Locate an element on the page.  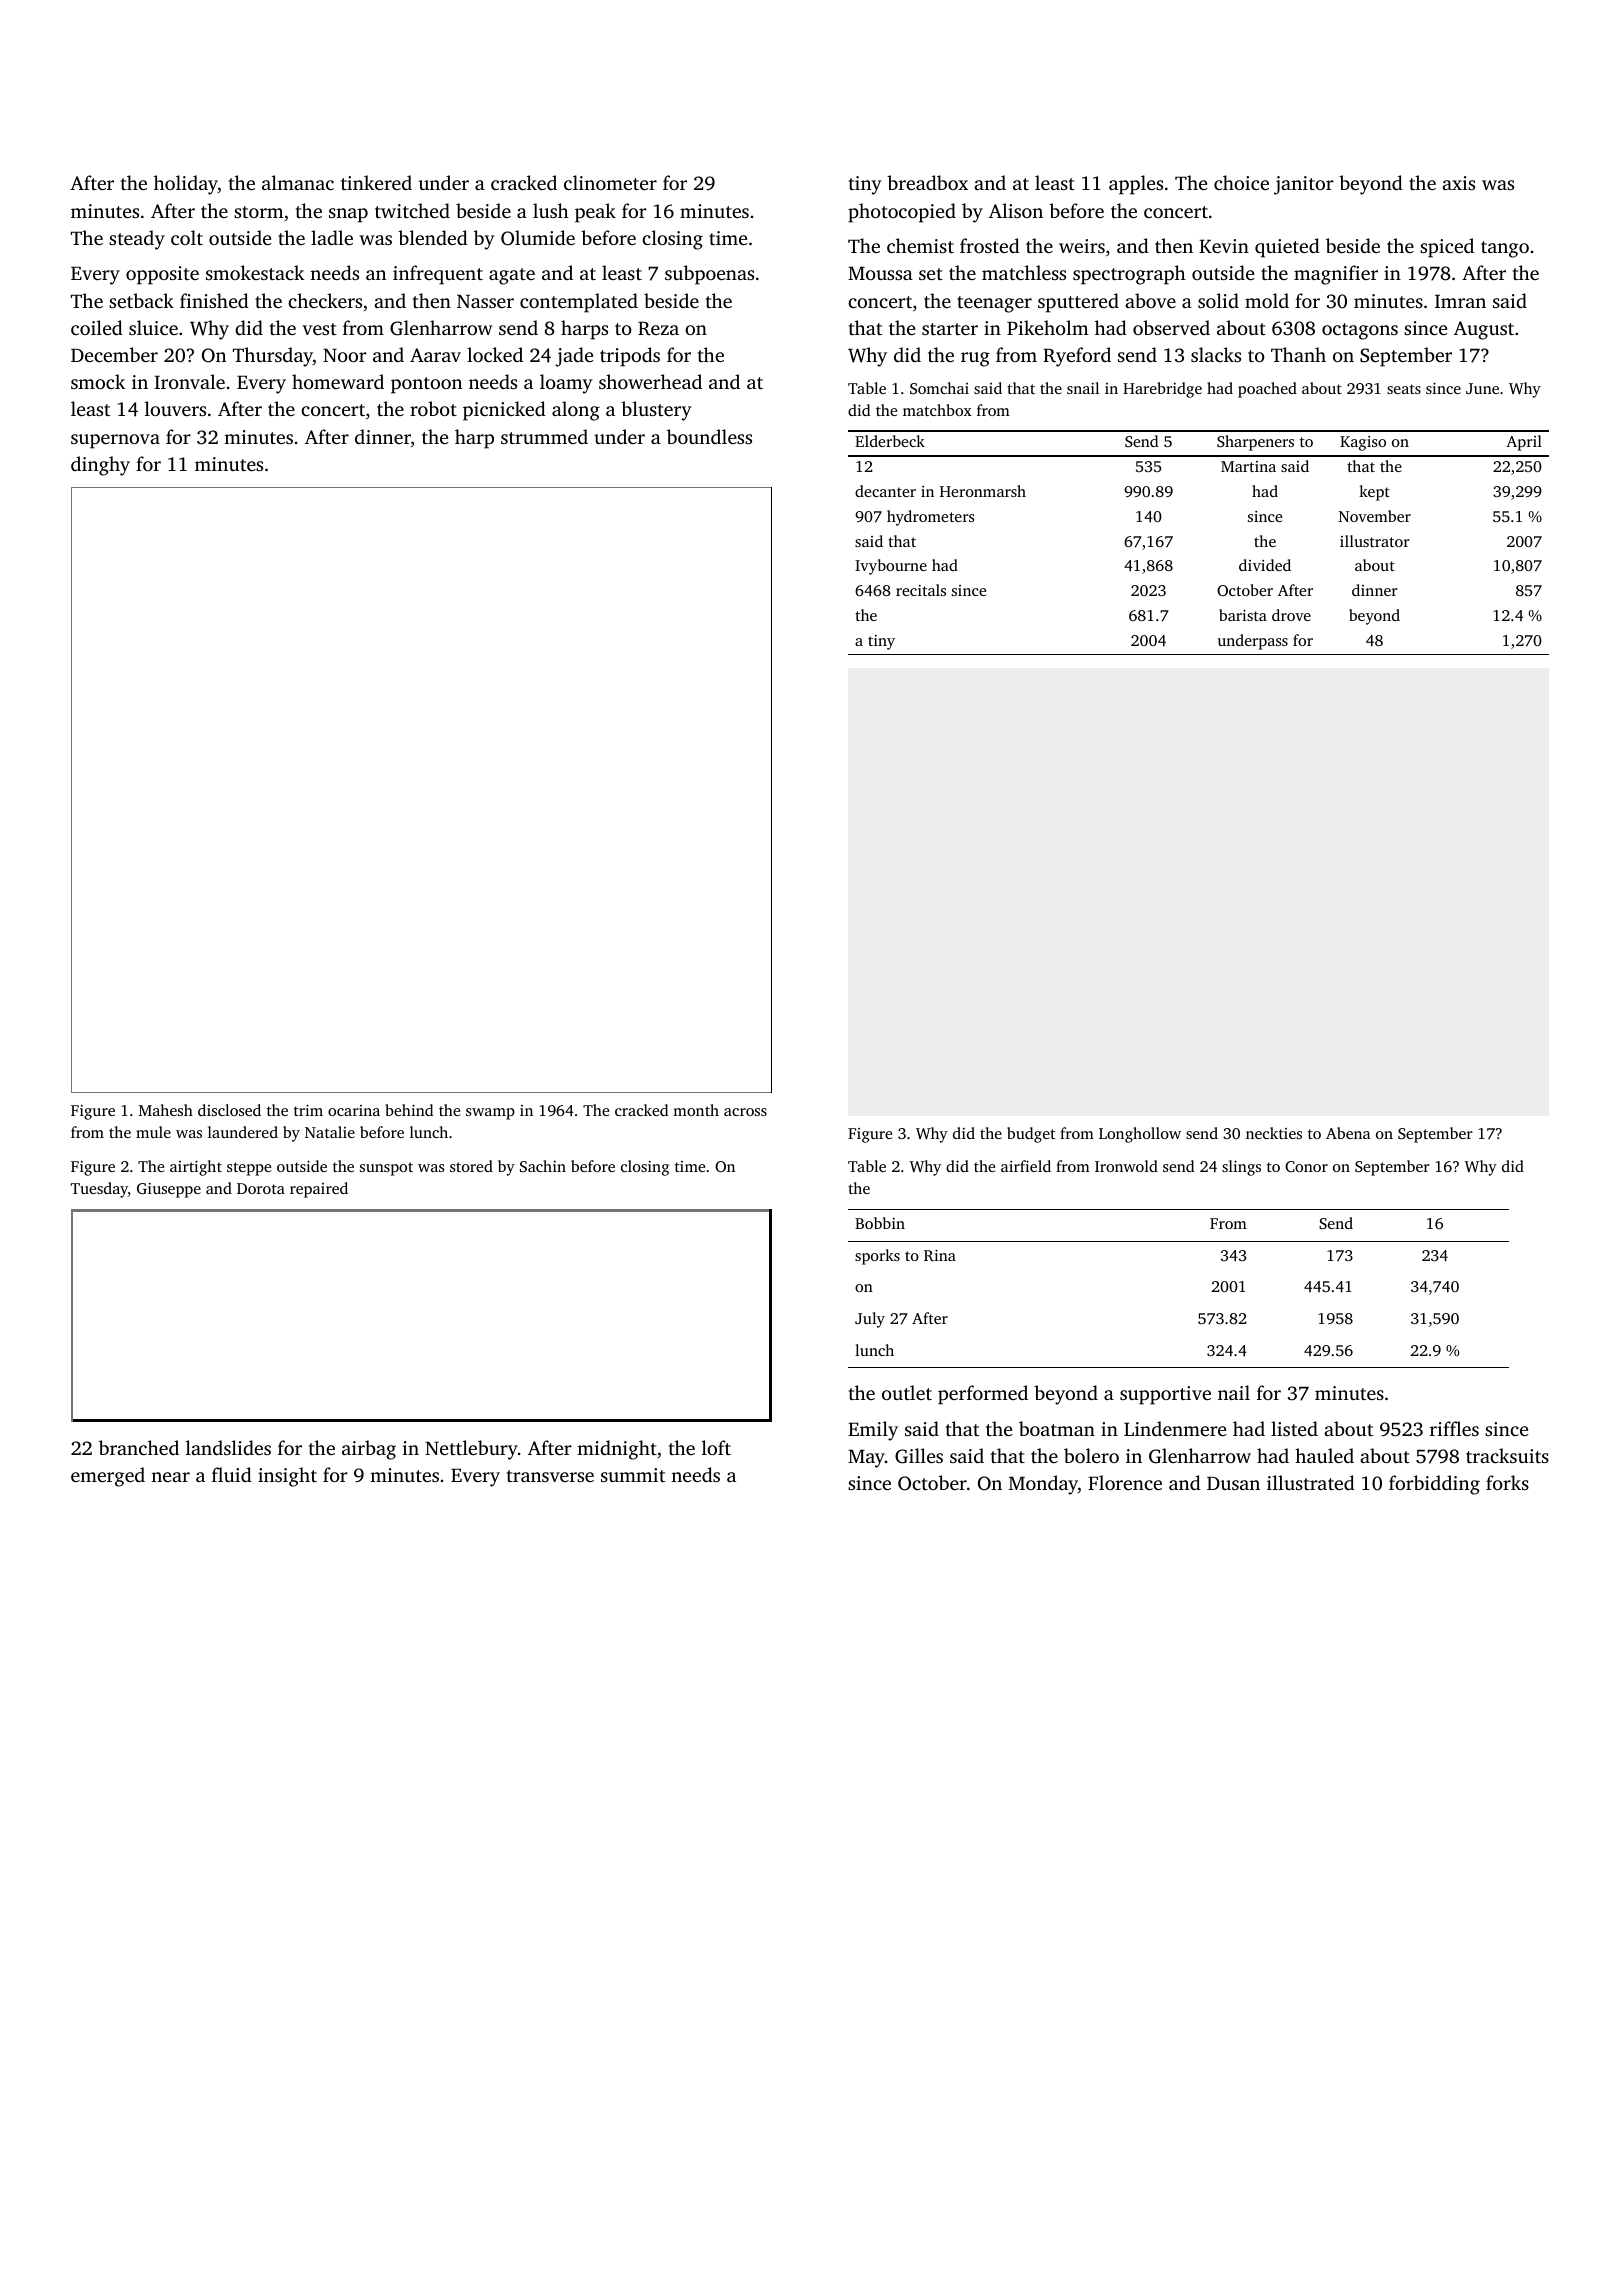
insight is located at coordinates (287, 1477).
